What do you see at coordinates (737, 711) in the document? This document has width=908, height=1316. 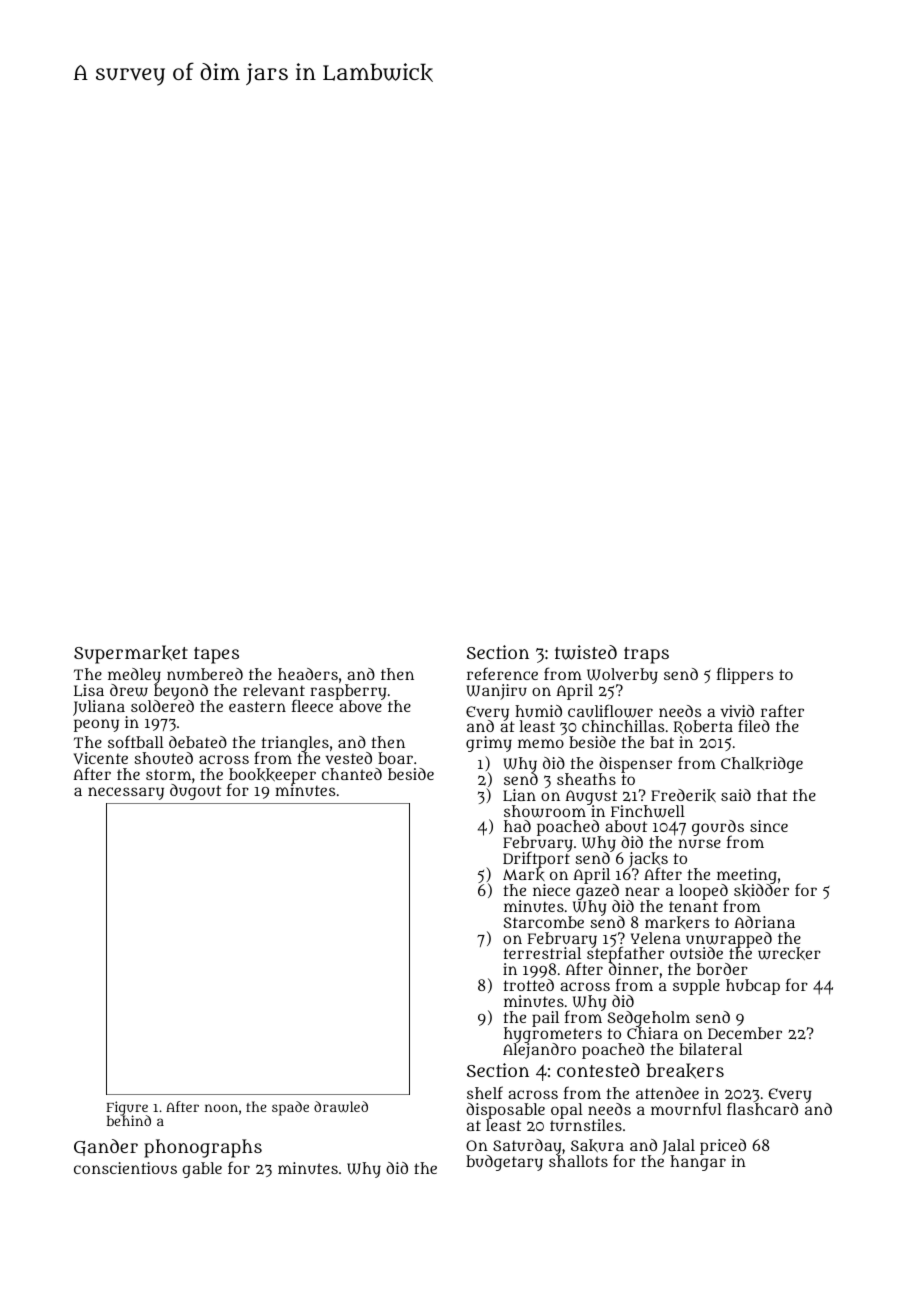 I see `vivid` at bounding box center [737, 711].
